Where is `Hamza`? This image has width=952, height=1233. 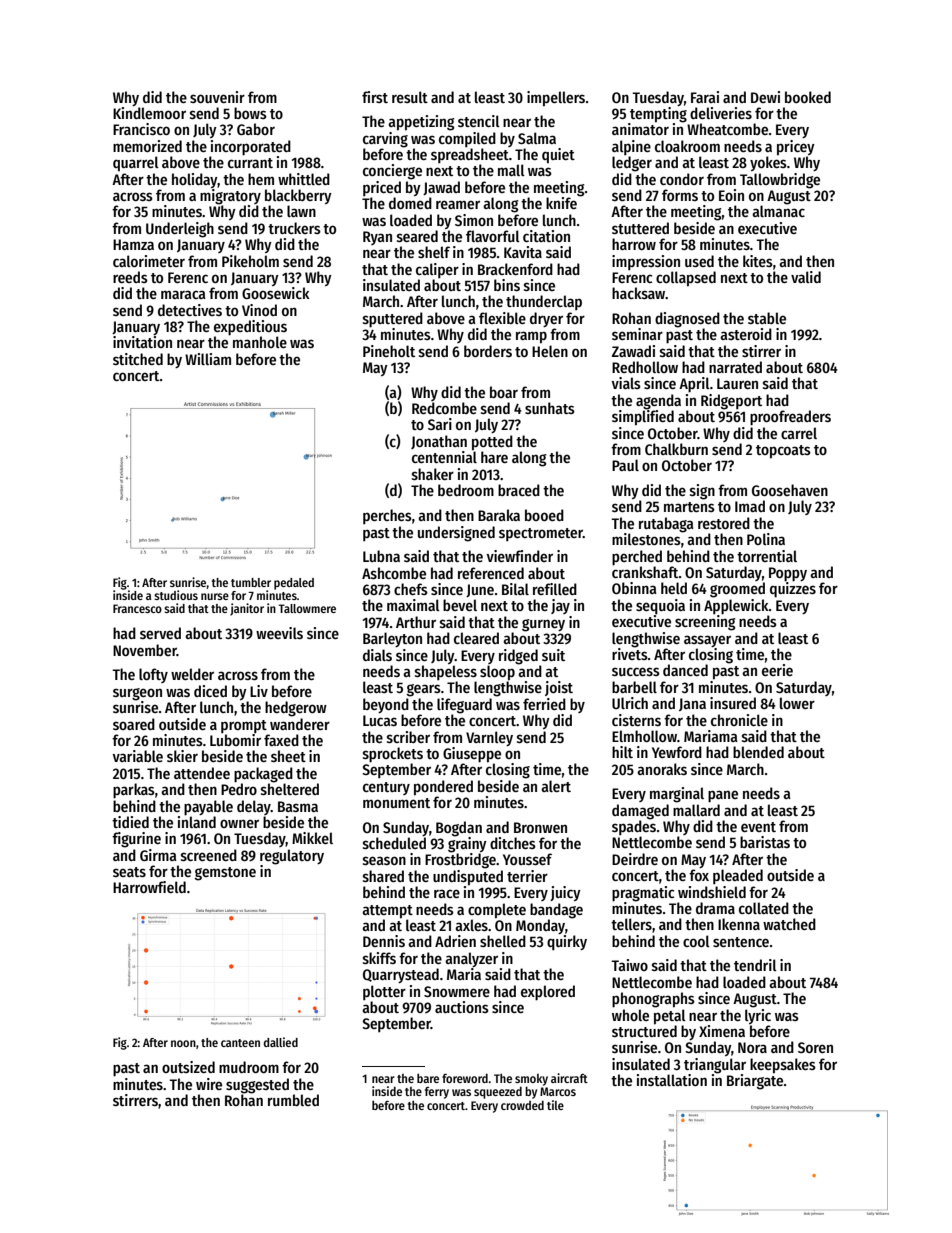 Hamza is located at coordinates (133, 244).
